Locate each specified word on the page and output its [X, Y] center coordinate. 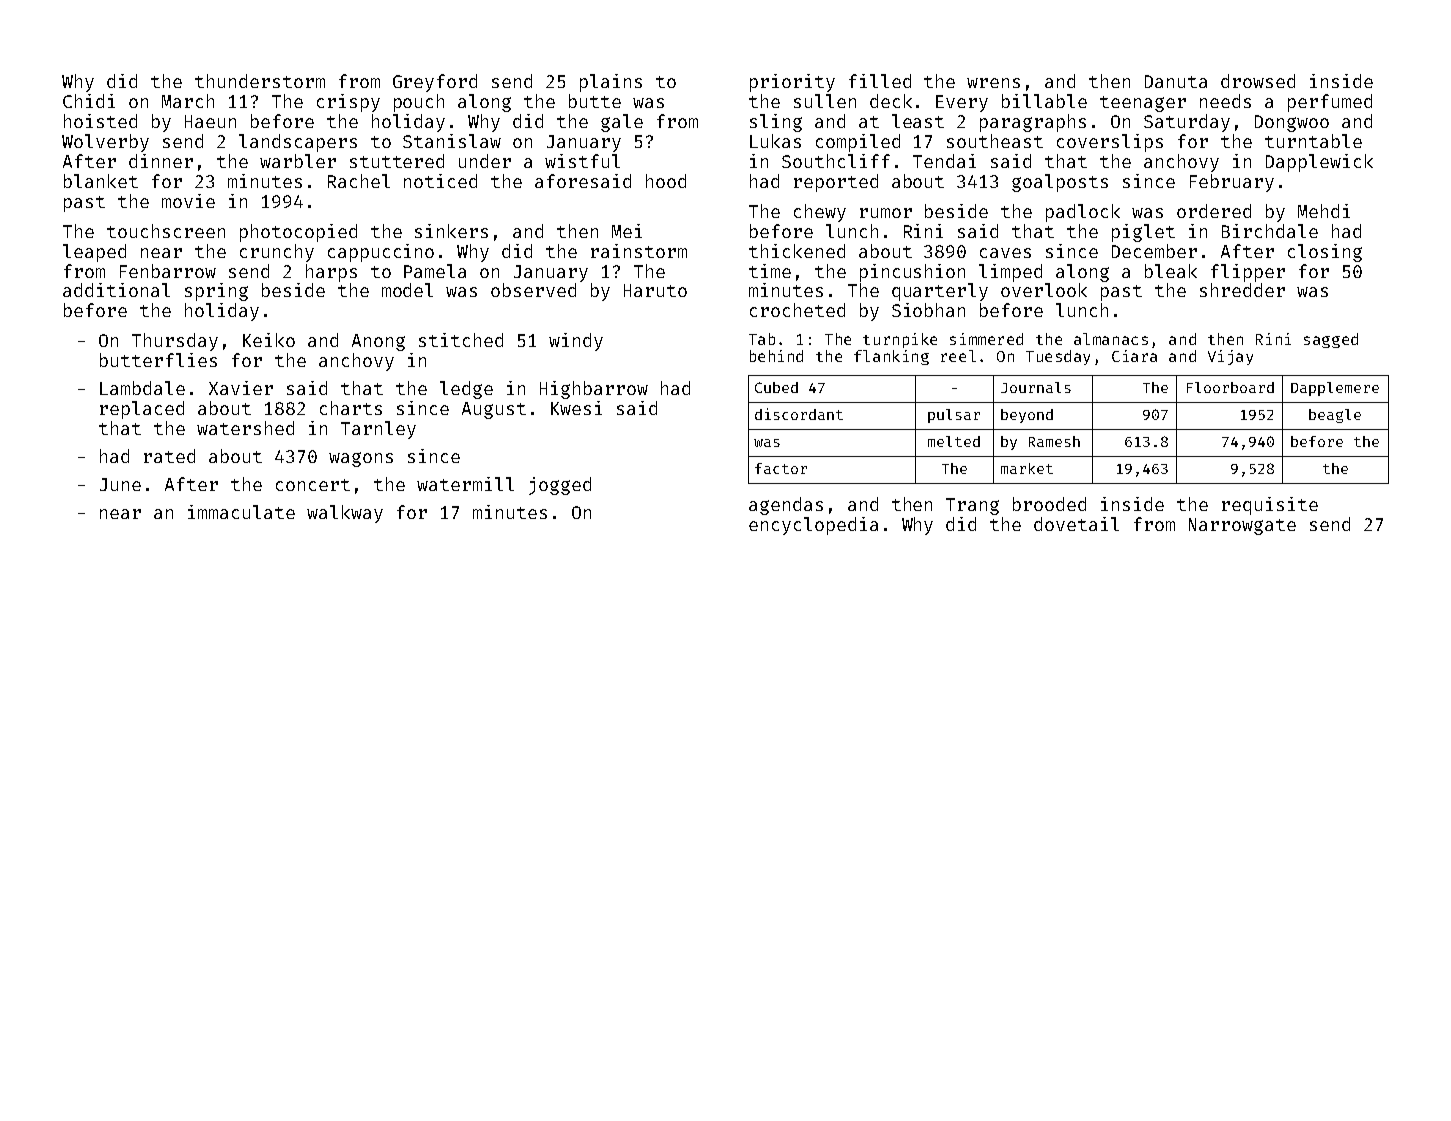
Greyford [435, 83]
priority [792, 83]
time [770, 271]
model [407, 290]
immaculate [241, 512]
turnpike [900, 340]
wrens [993, 83]
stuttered [397, 161]
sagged [1331, 340]
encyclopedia [813, 526]
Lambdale [142, 388]
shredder [1242, 290]
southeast [995, 141]
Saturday [1187, 123]
